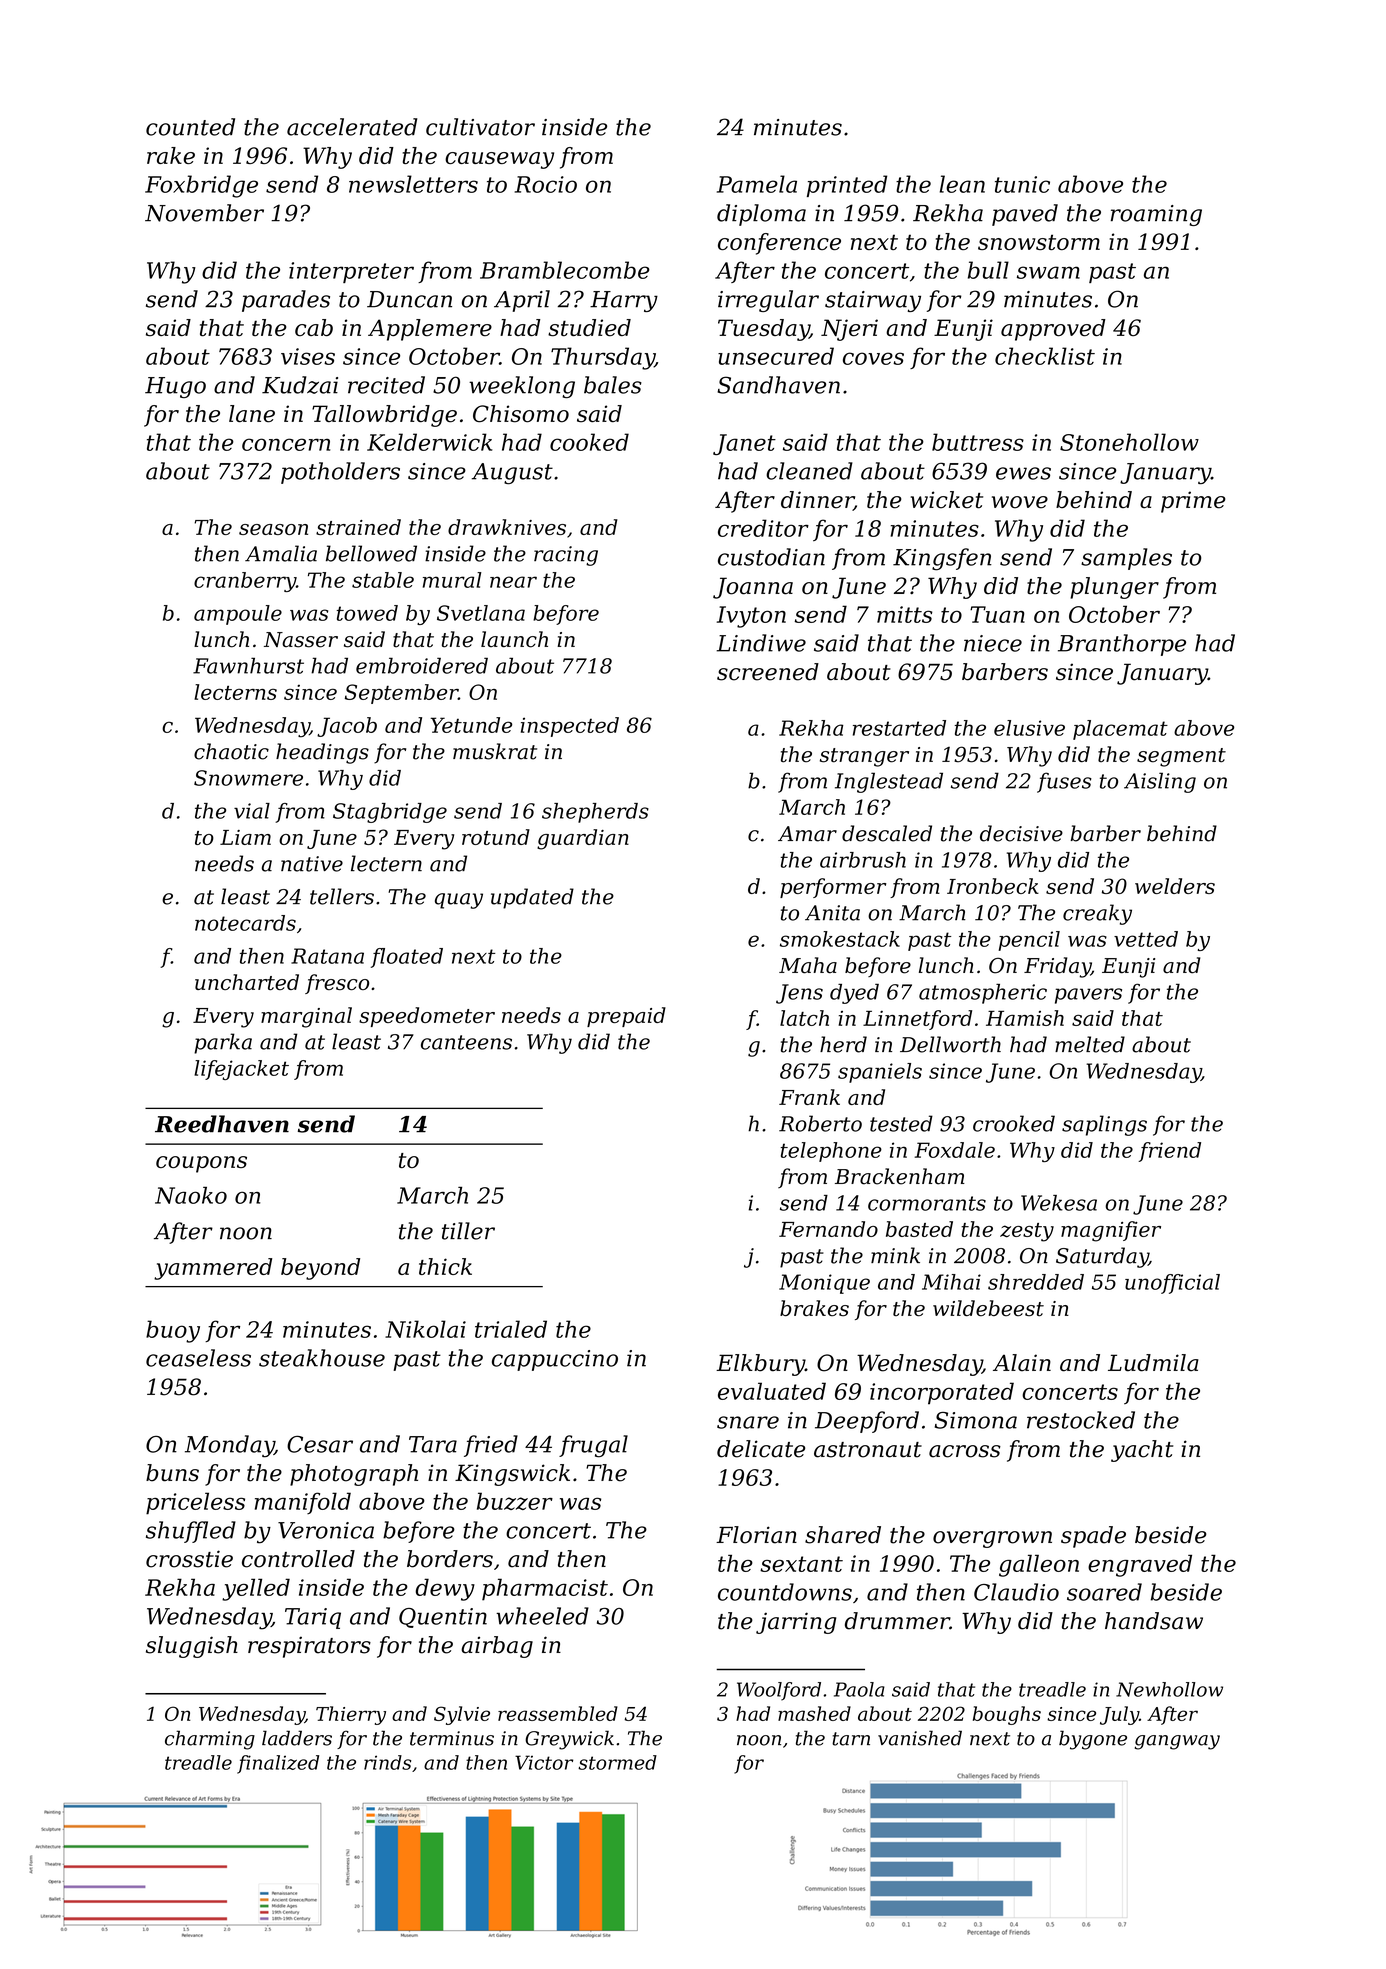 The width and height of the screenshot is (1386, 1969). What do you see at coordinates (210, 1740) in the screenshot?
I see `charming` at bounding box center [210, 1740].
